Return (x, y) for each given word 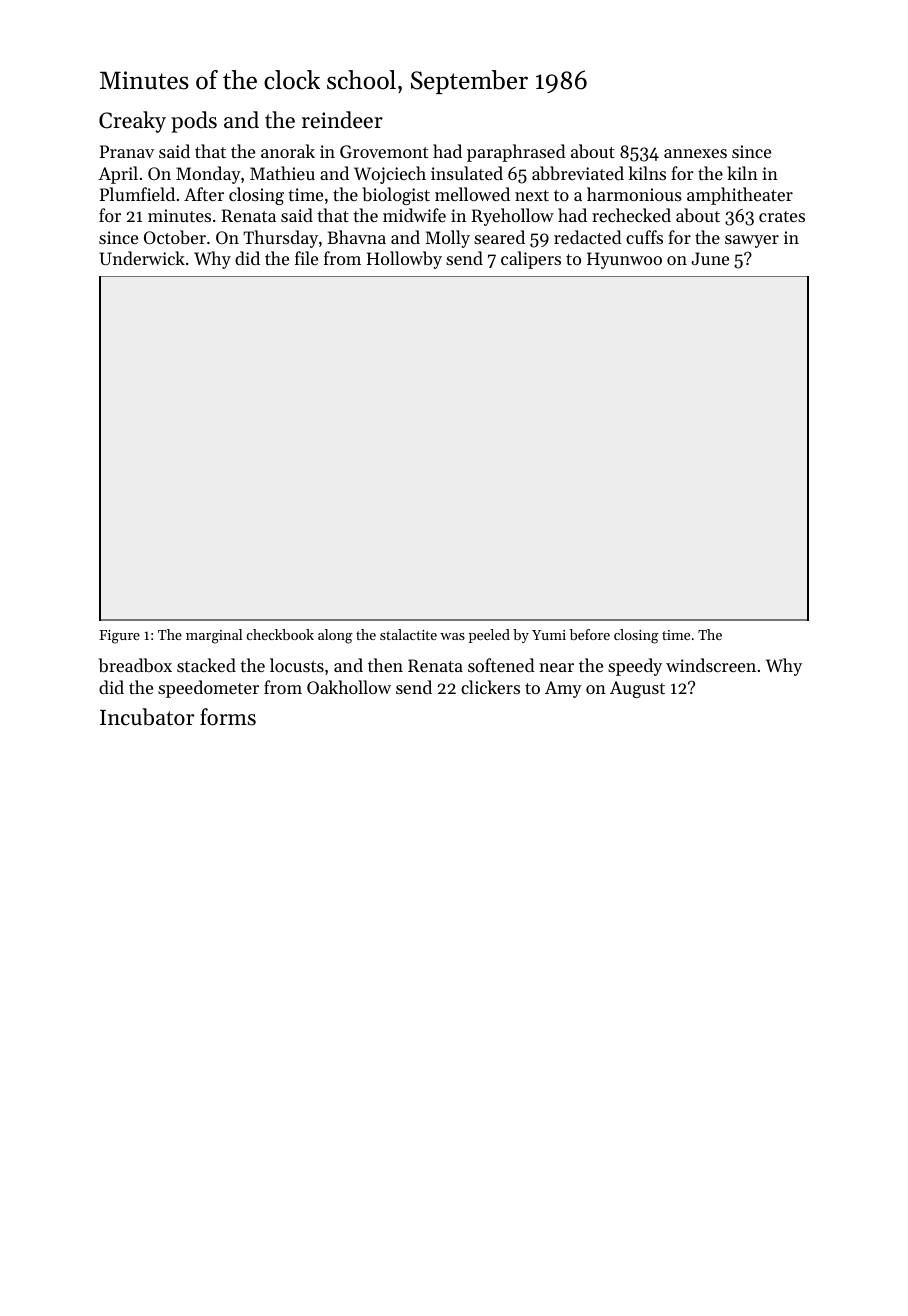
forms (228, 717)
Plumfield (137, 194)
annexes (695, 153)
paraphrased (516, 153)
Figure (119, 637)
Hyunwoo (624, 260)
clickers (490, 687)
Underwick (142, 258)
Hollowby (404, 260)
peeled (489, 636)
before (590, 634)
